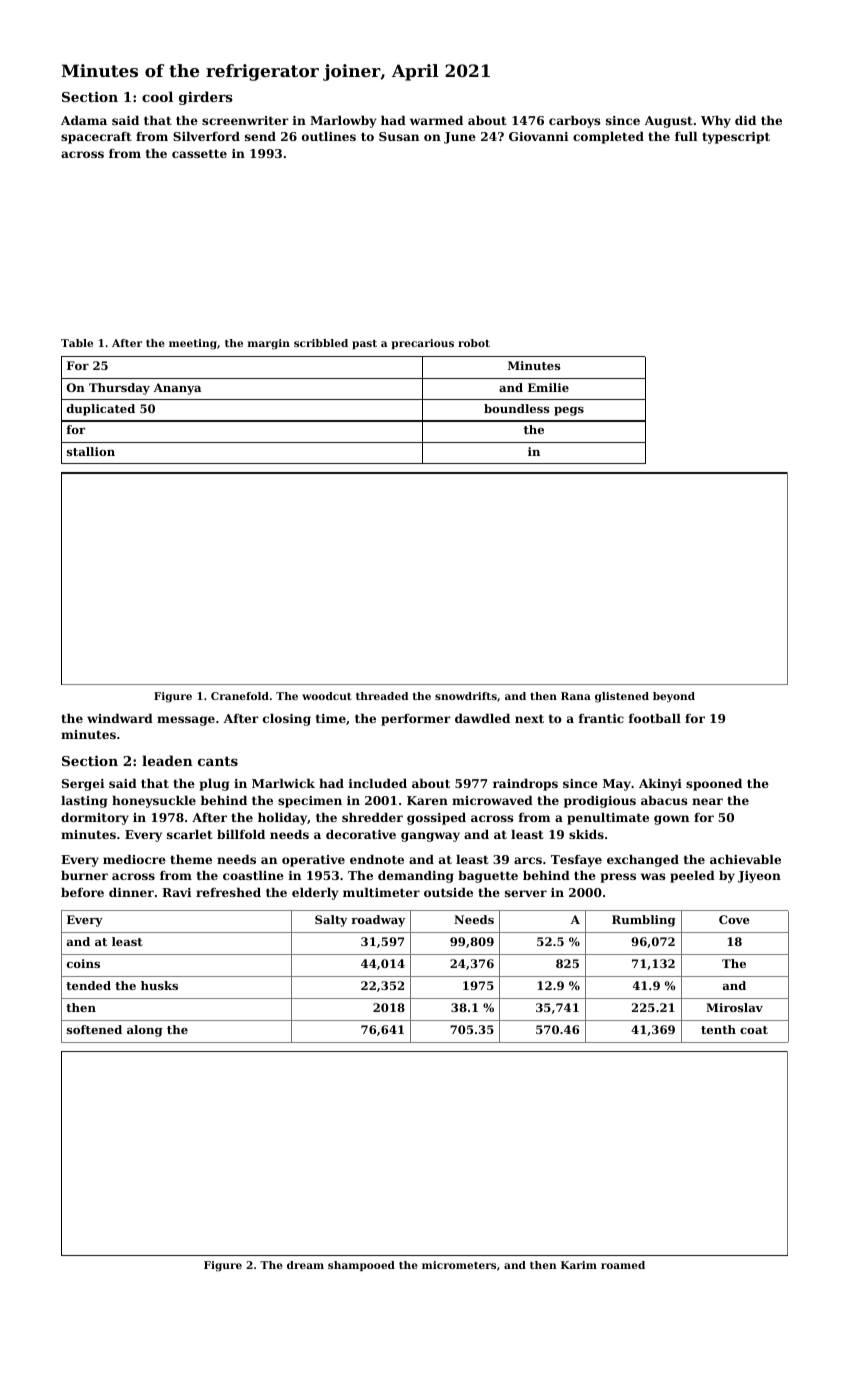 The width and height of the screenshot is (849, 1400). I want to click on Marlowby, so click(343, 122).
